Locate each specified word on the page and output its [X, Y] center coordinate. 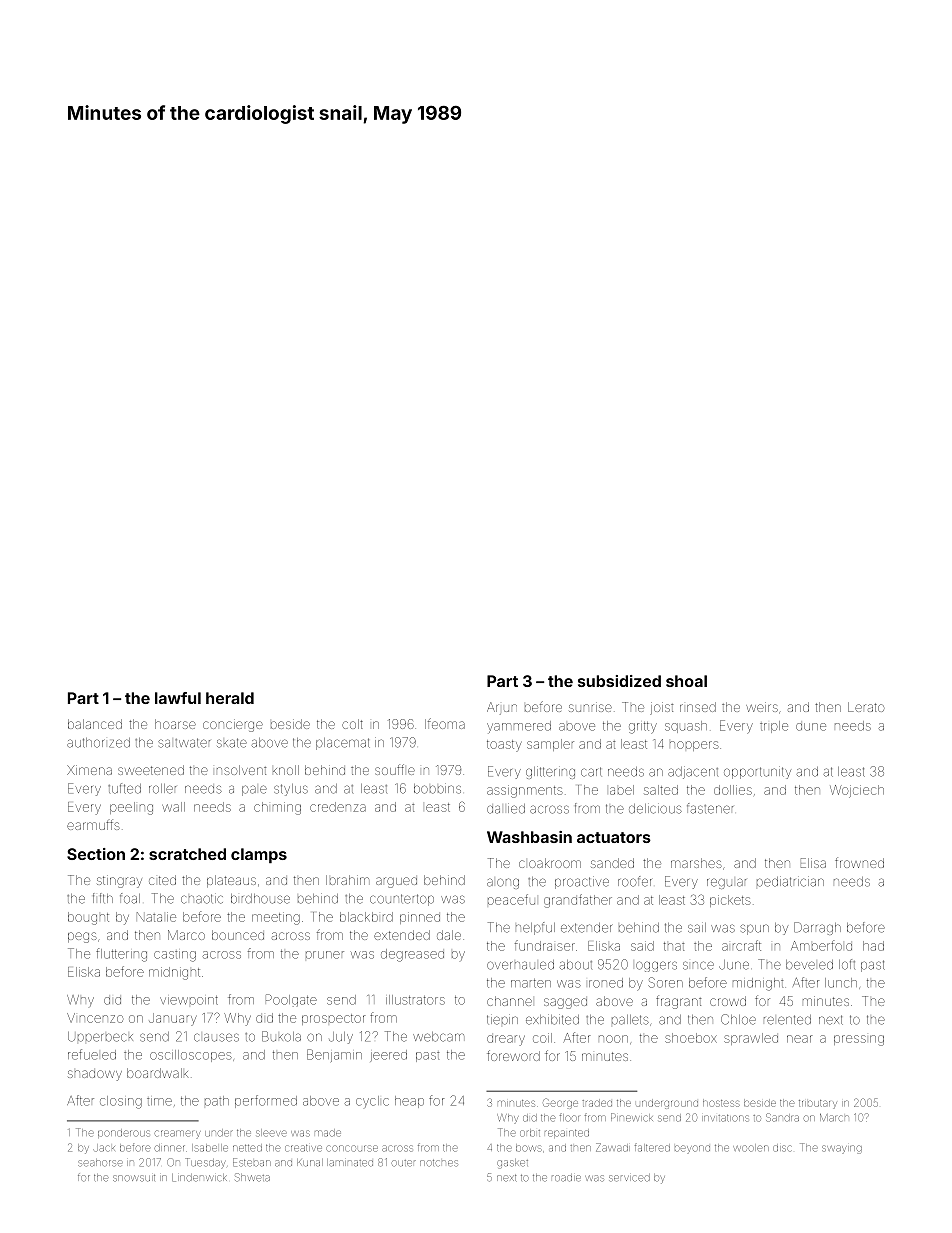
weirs [762, 707]
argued [396, 882]
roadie [566, 1178]
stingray [119, 881]
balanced [95, 724]
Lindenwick [199, 1178]
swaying [842, 1148]
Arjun [502, 708]
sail [697, 928]
